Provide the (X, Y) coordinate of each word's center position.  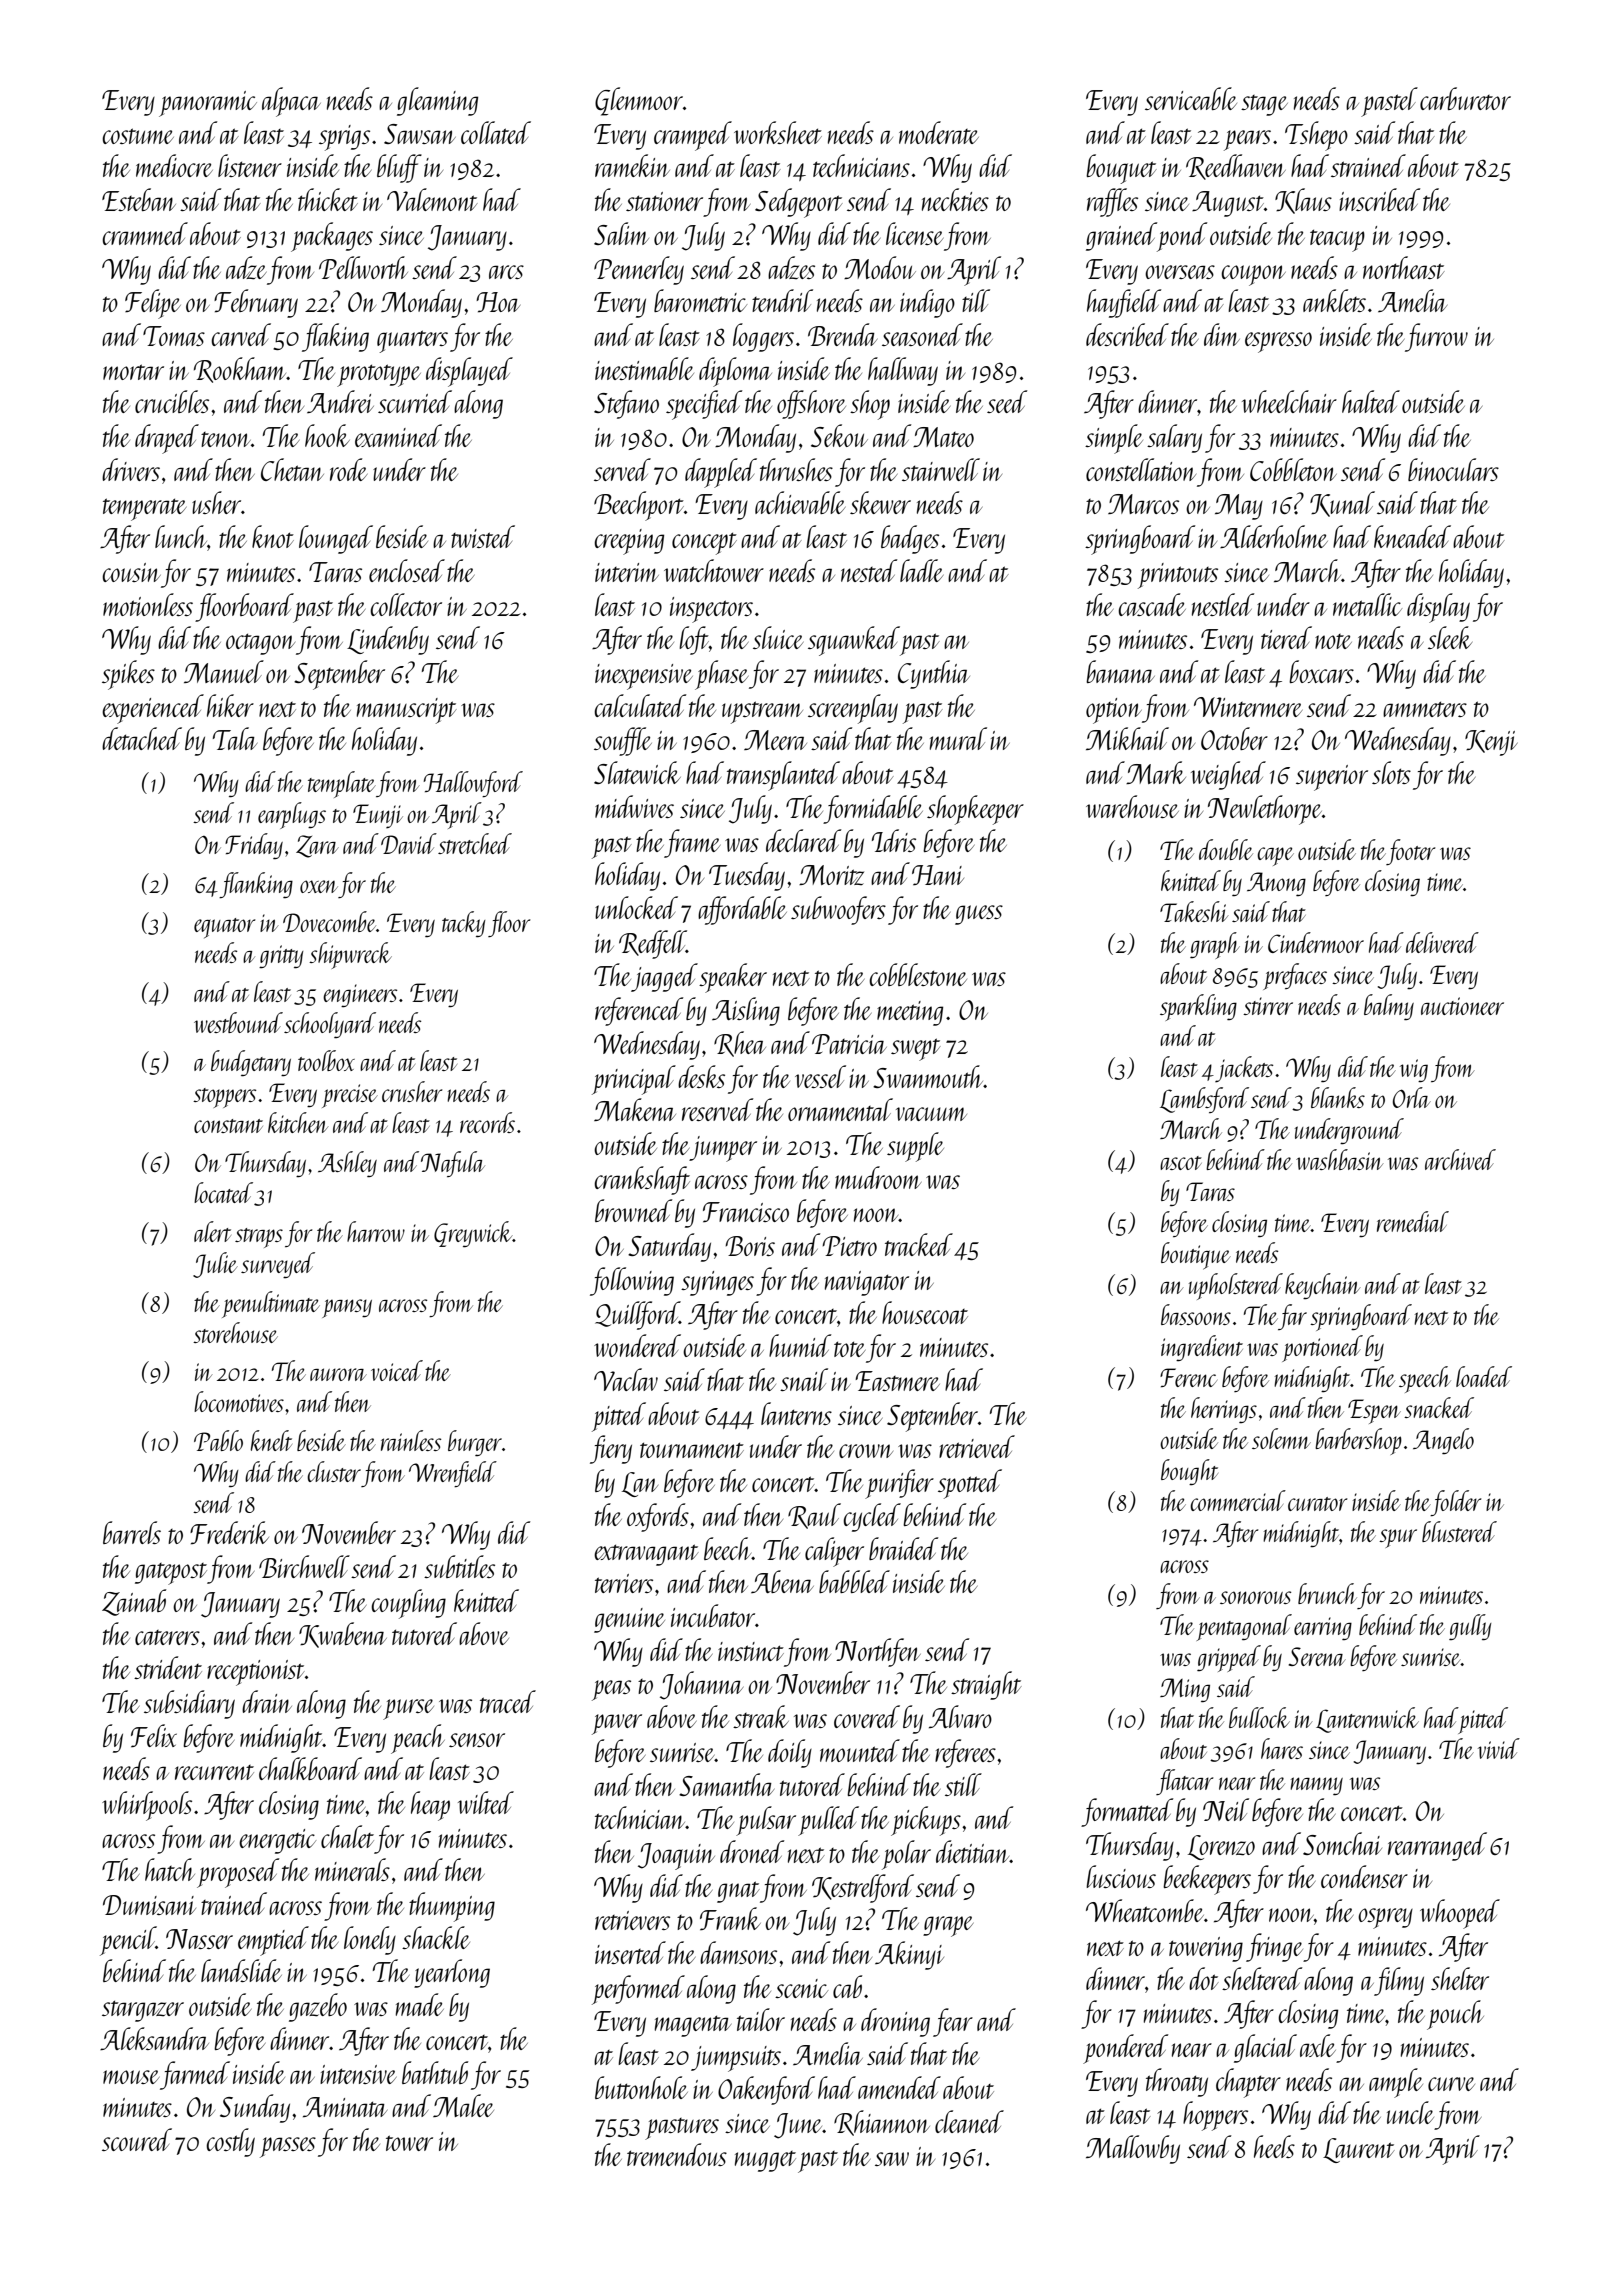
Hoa (498, 302)
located (223, 1192)
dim (1222, 334)
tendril (782, 300)
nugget (765, 2161)
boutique (1196, 1256)
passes (288, 2147)
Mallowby (1133, 2149)
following (632, 1281)
